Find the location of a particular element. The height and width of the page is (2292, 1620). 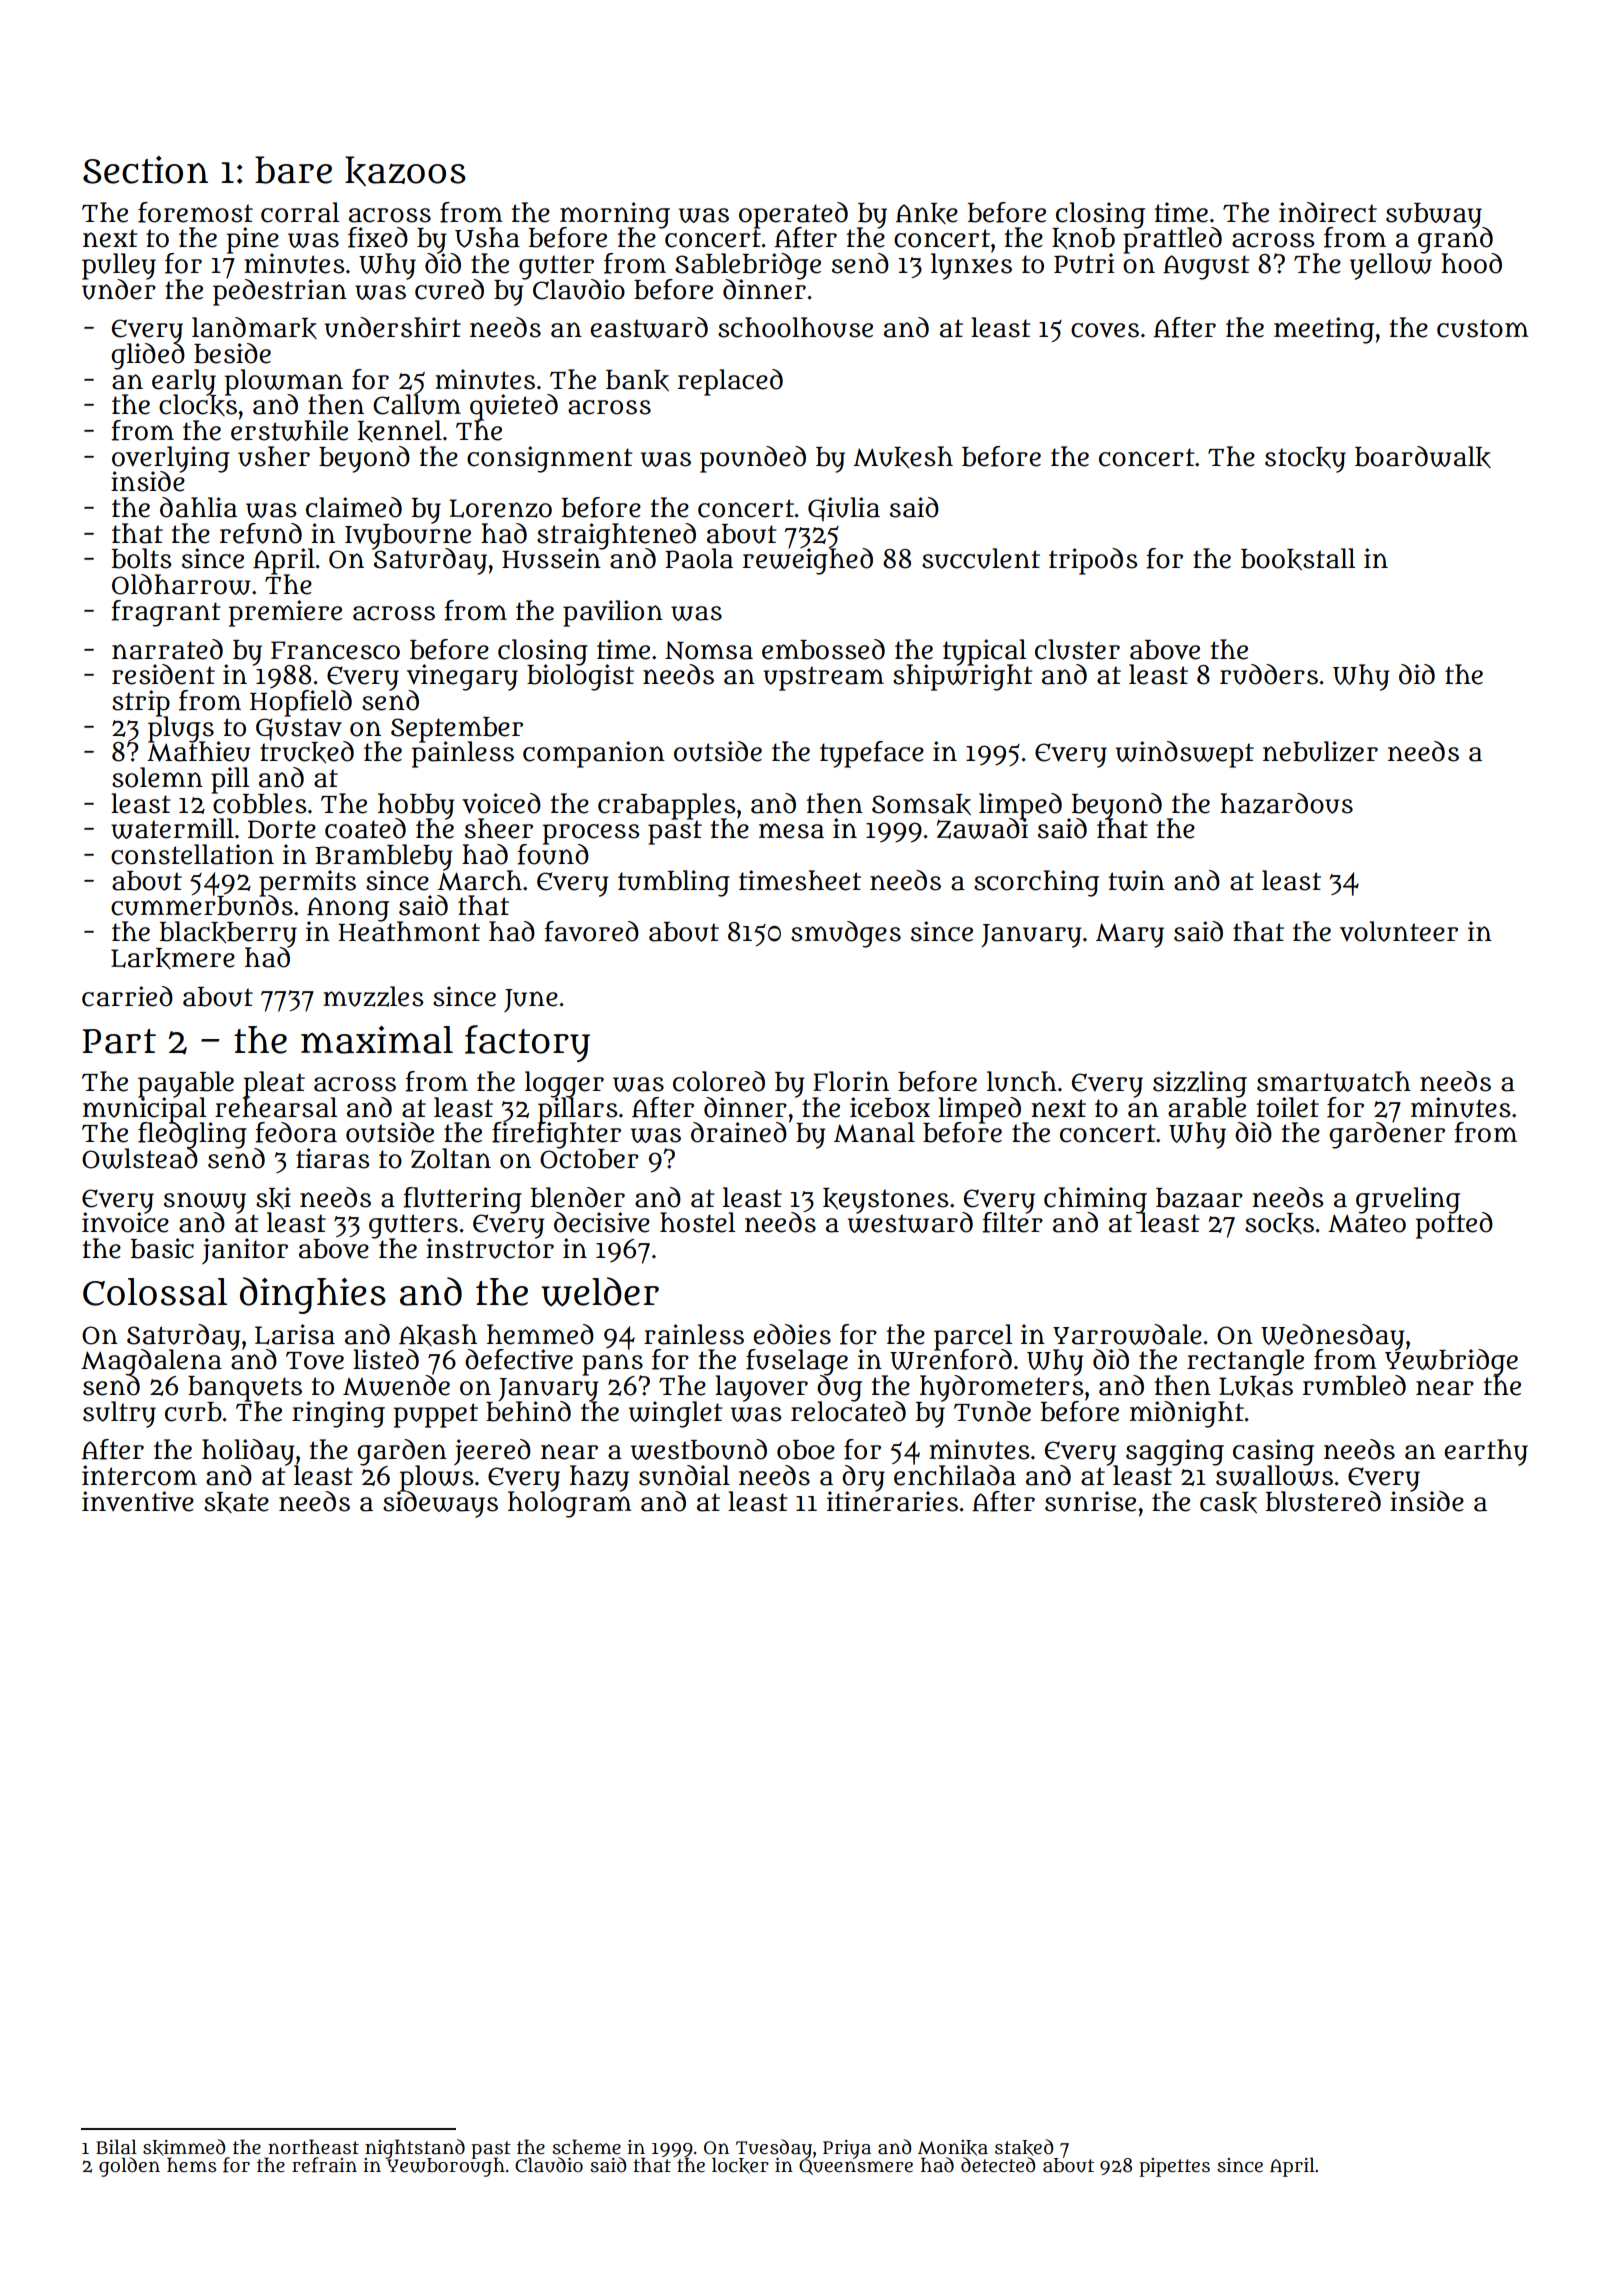

shipwright is located at coordinates (963, 678).
